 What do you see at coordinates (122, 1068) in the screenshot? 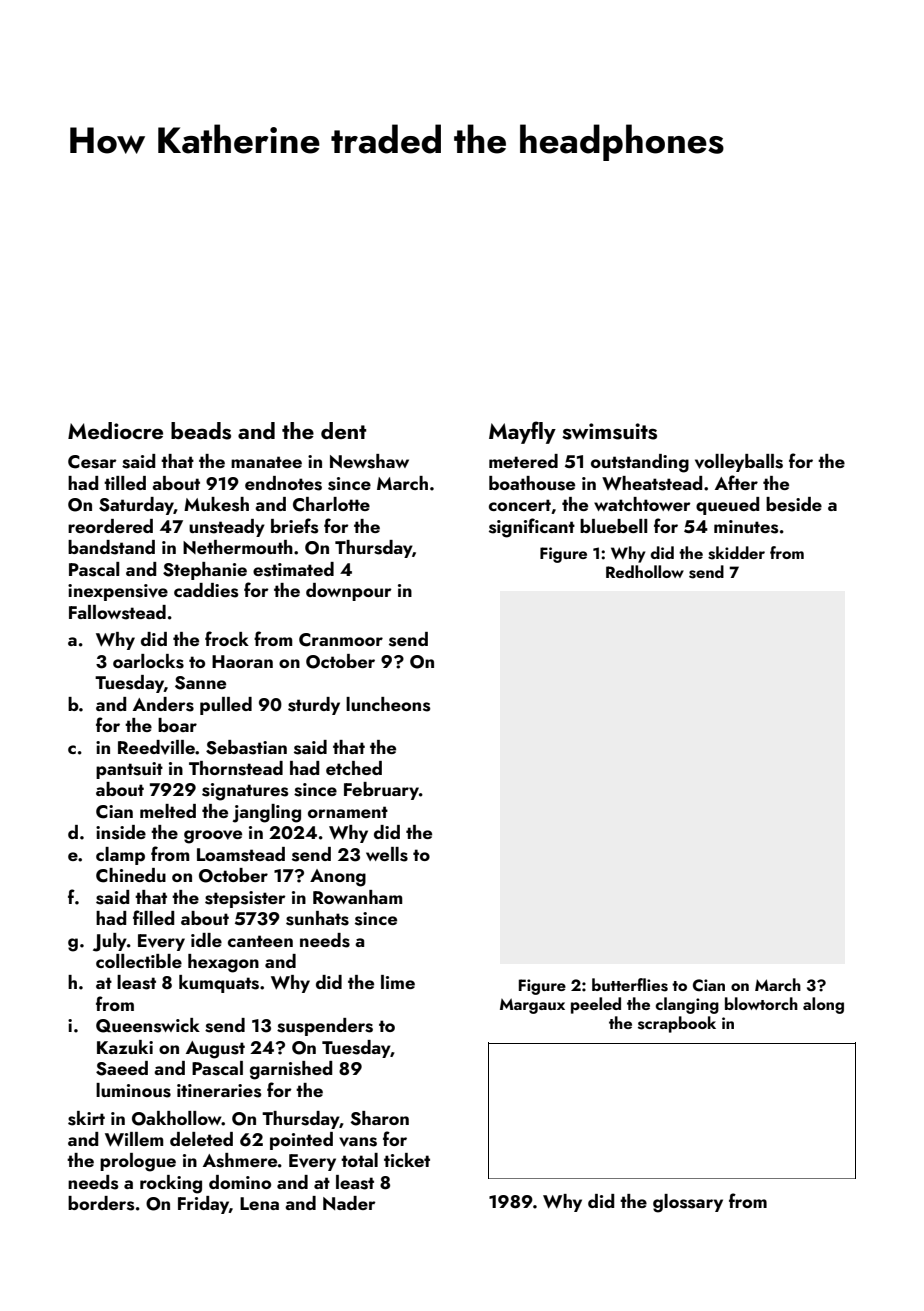
I see `Saeed` at bounding box center [122, 1068].
